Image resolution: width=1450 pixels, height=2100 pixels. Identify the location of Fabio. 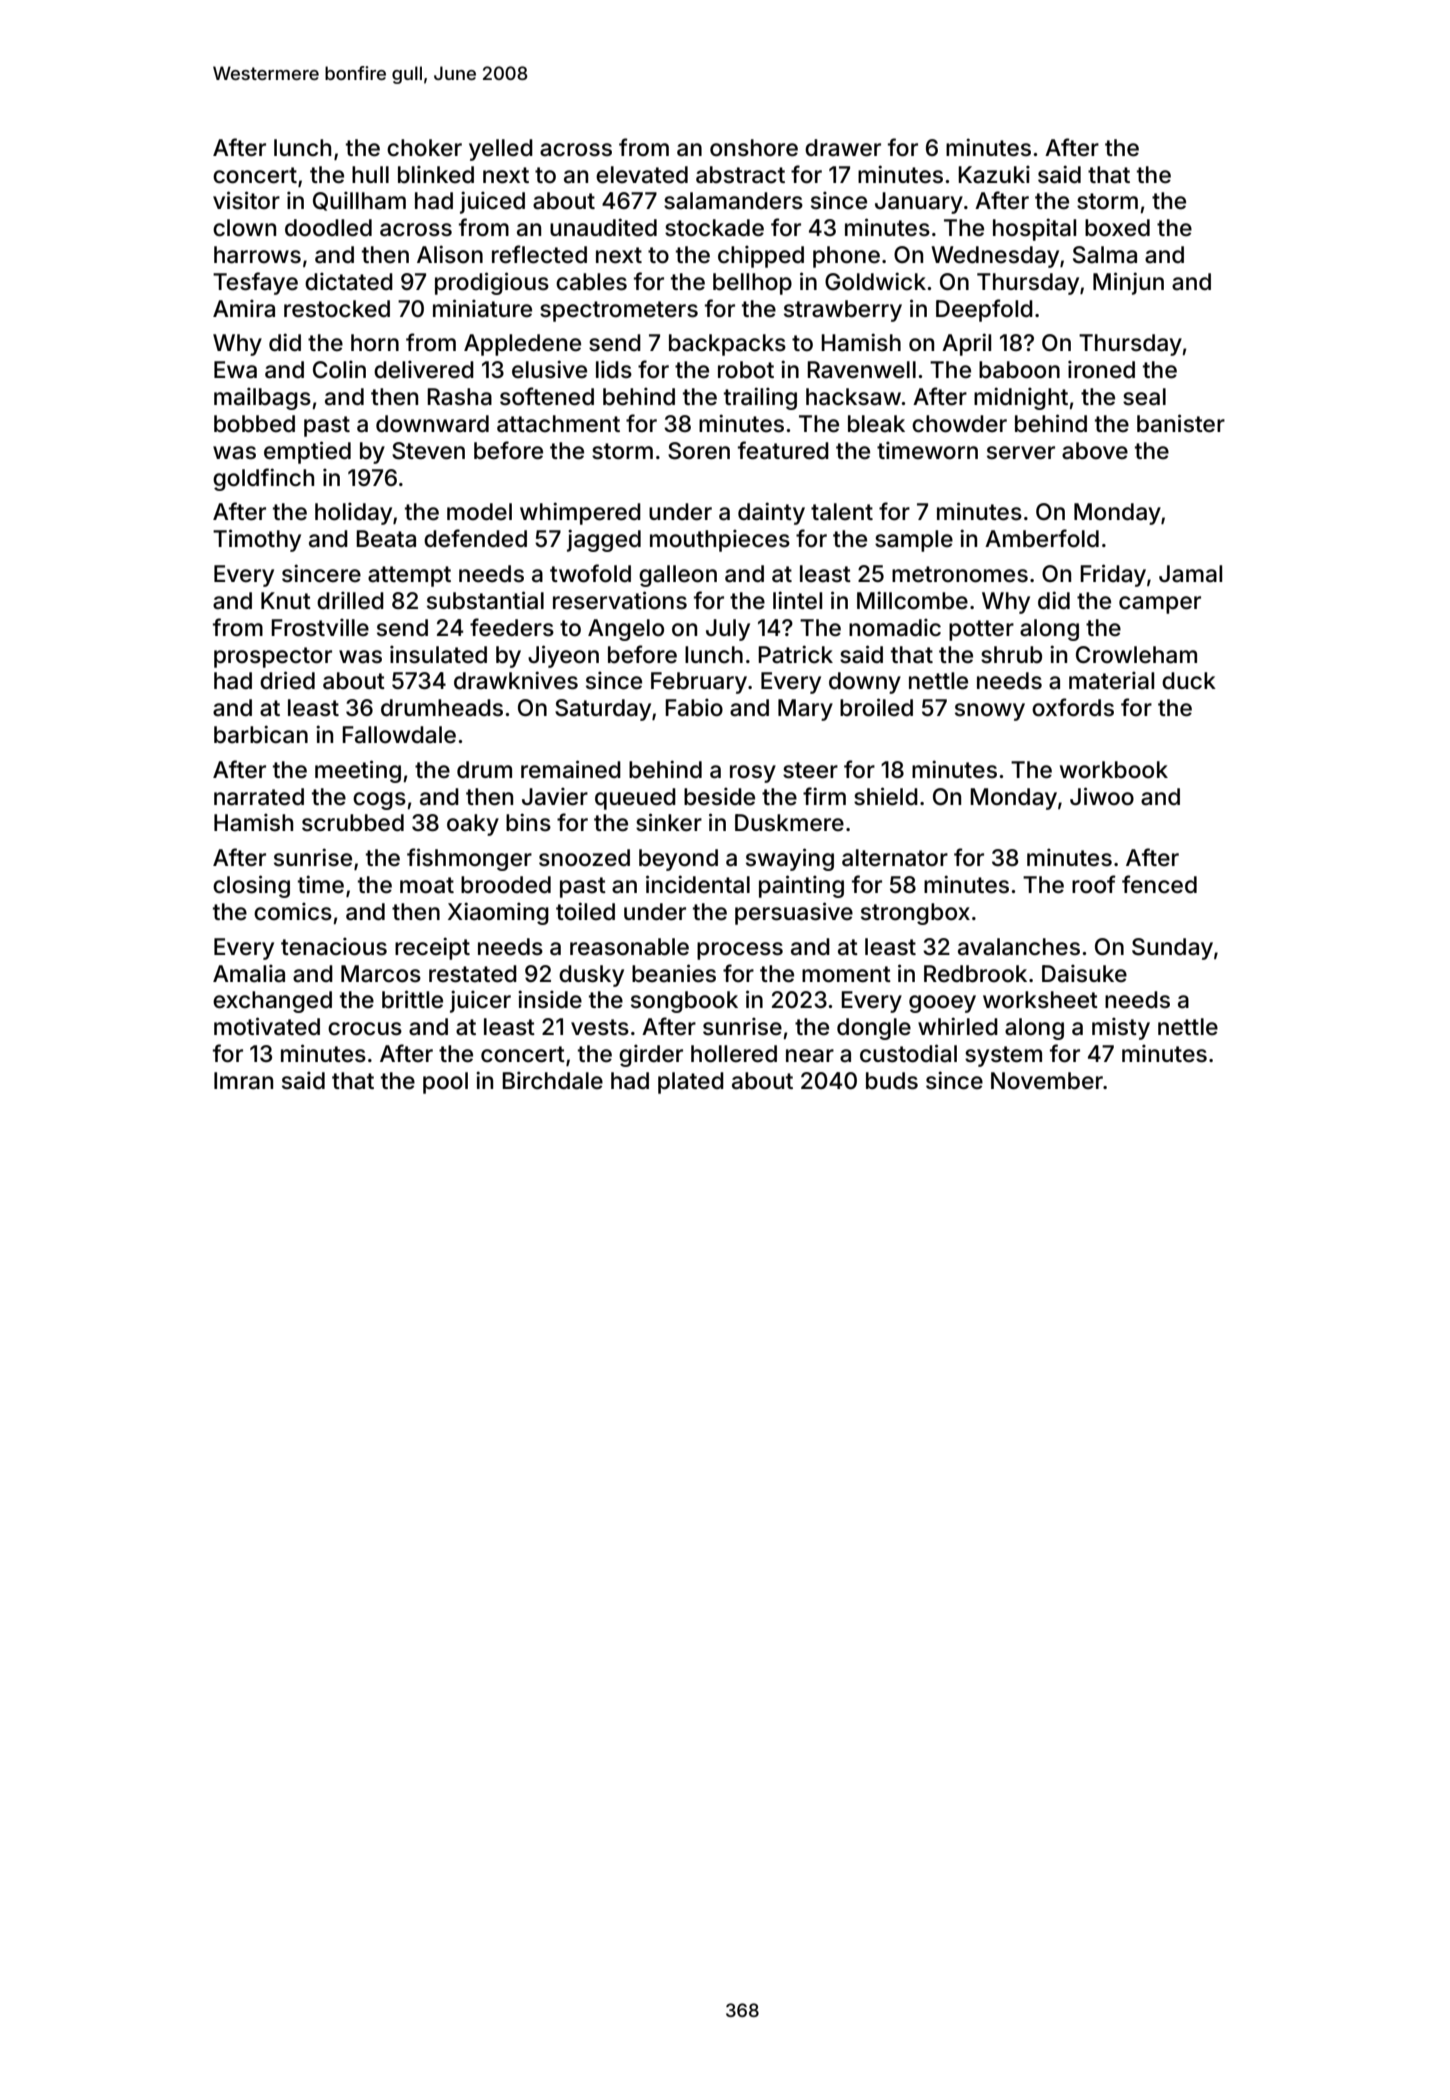
(694, 707).
